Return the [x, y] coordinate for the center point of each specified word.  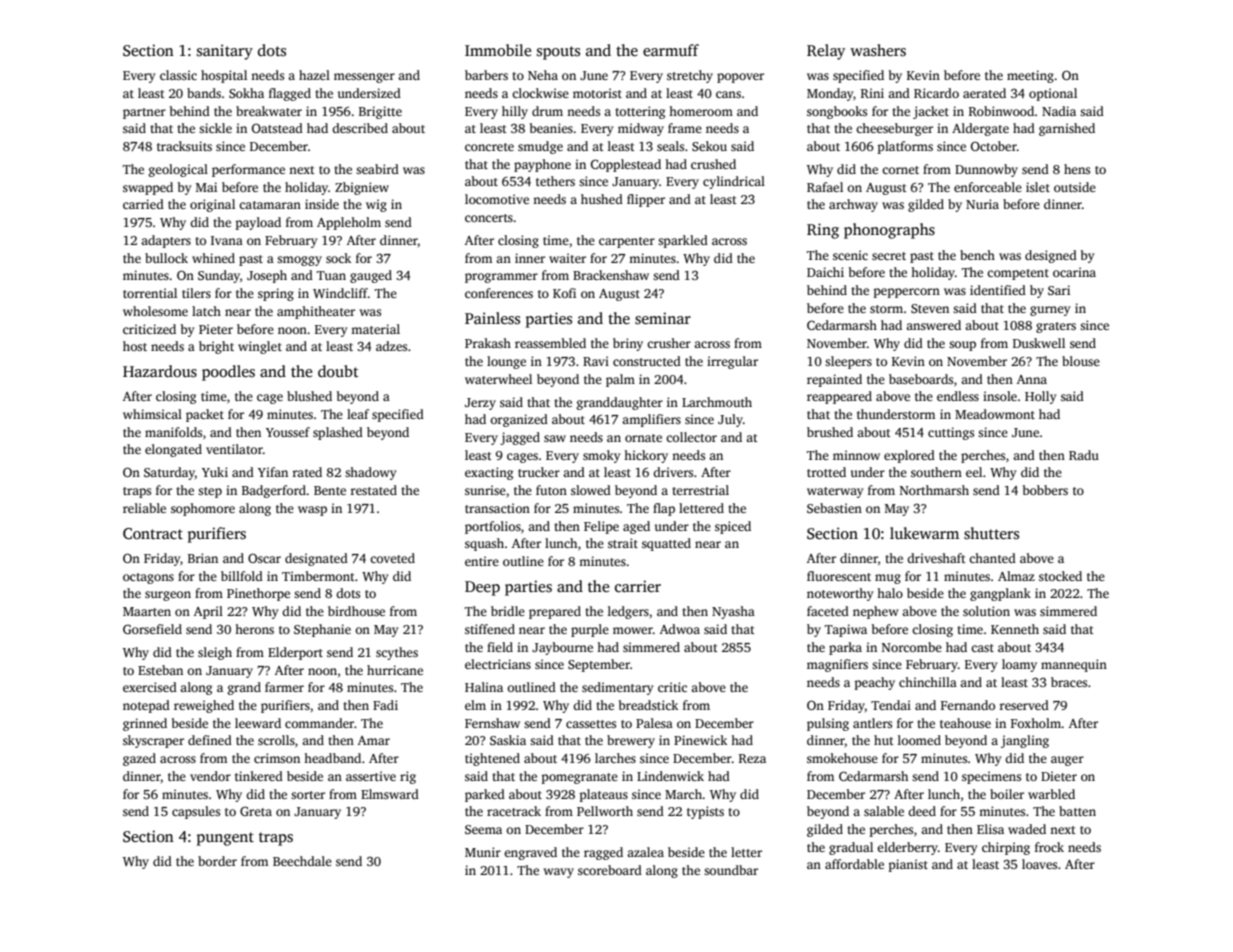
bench [977, 255]
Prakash [488, 343]
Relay [826, 52]
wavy [559, 873]
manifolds [173, 432]
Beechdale [302, 861]
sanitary [225, 52]
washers [878, 50]
